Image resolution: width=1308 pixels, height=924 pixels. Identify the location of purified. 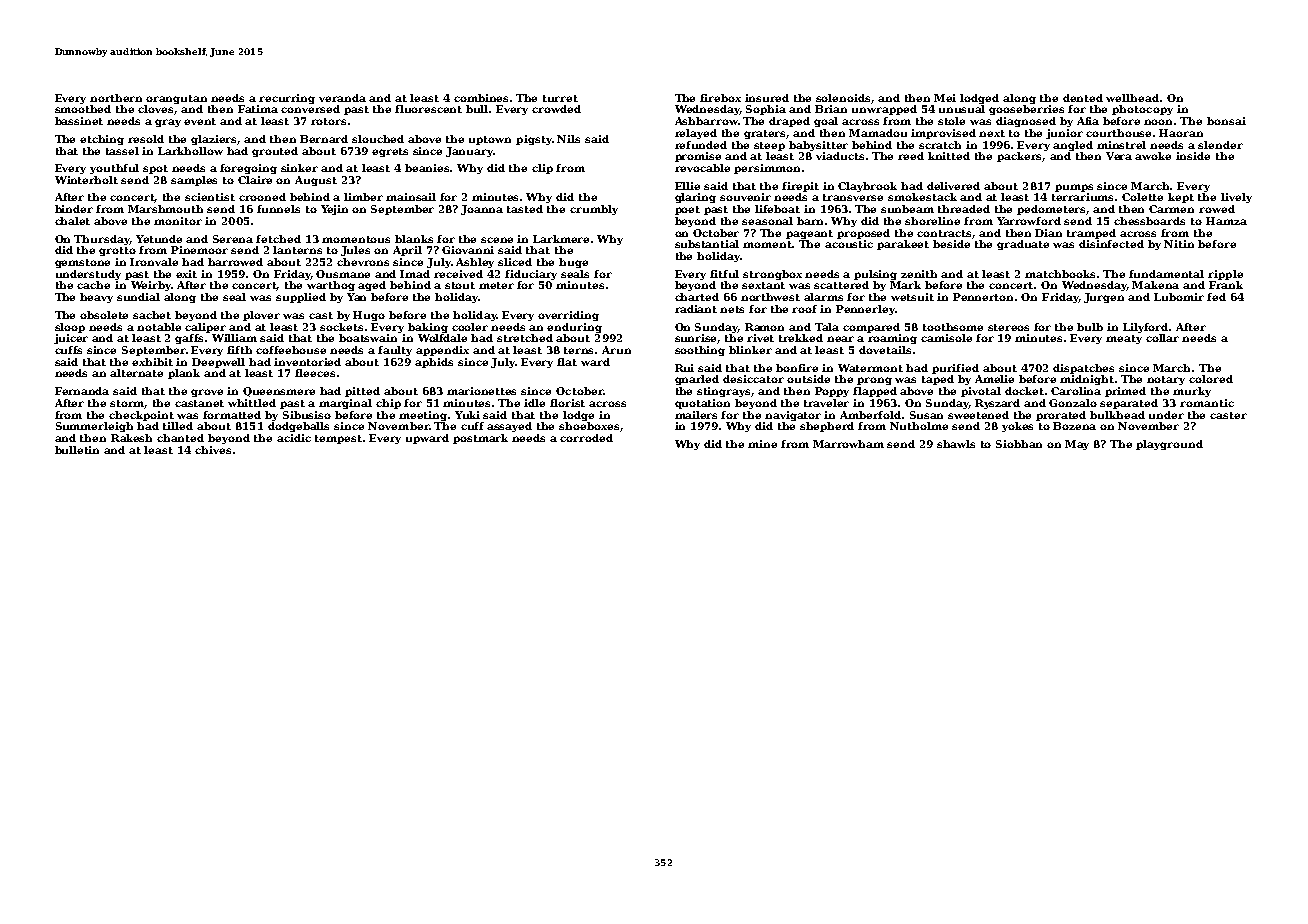
(955, 369).
